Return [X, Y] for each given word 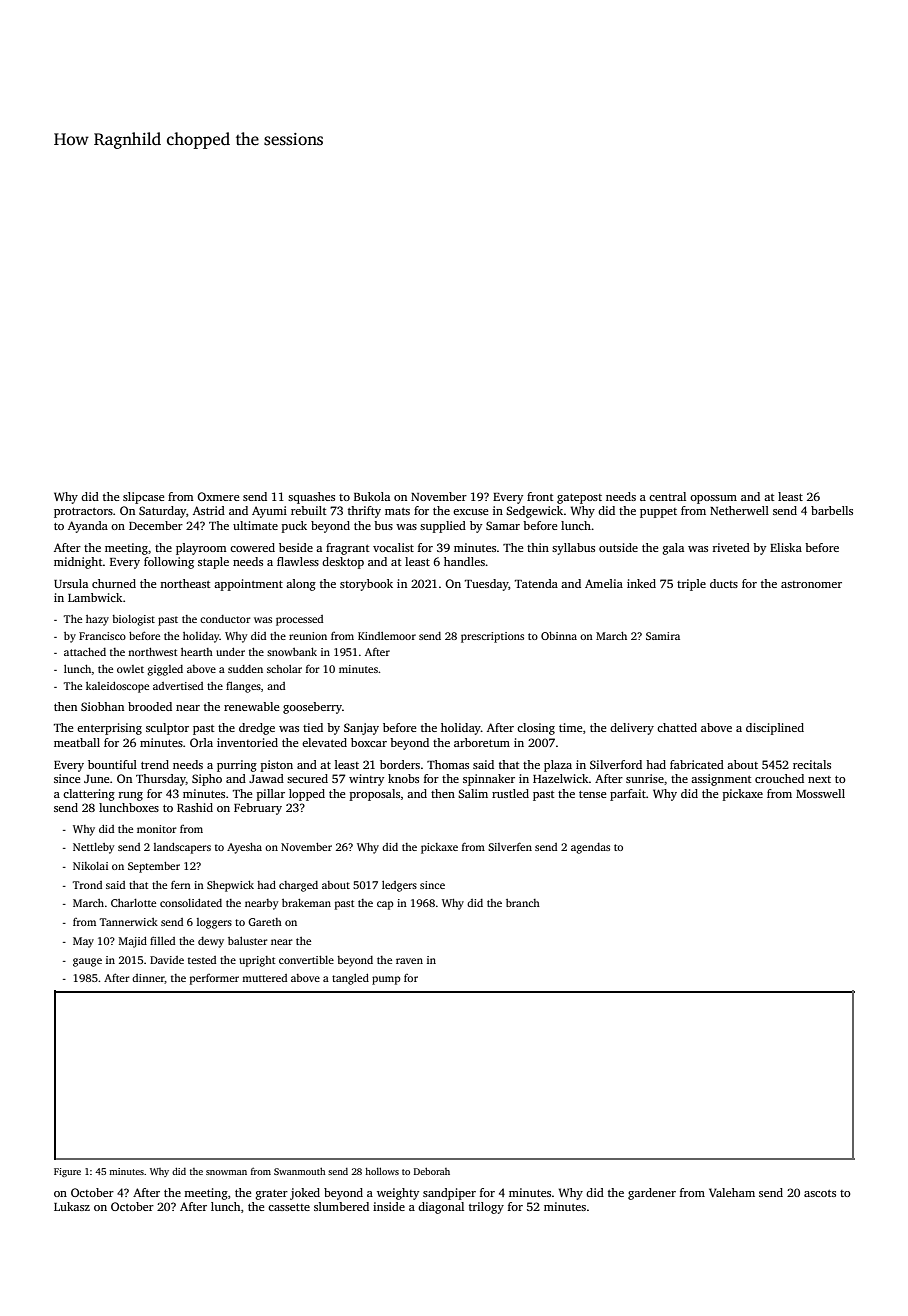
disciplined [775, 729]
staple [213, 563]
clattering [89, 795]
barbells [832, 510]
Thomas [448, 764]
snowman [226, 1172]
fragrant [347, 549]
